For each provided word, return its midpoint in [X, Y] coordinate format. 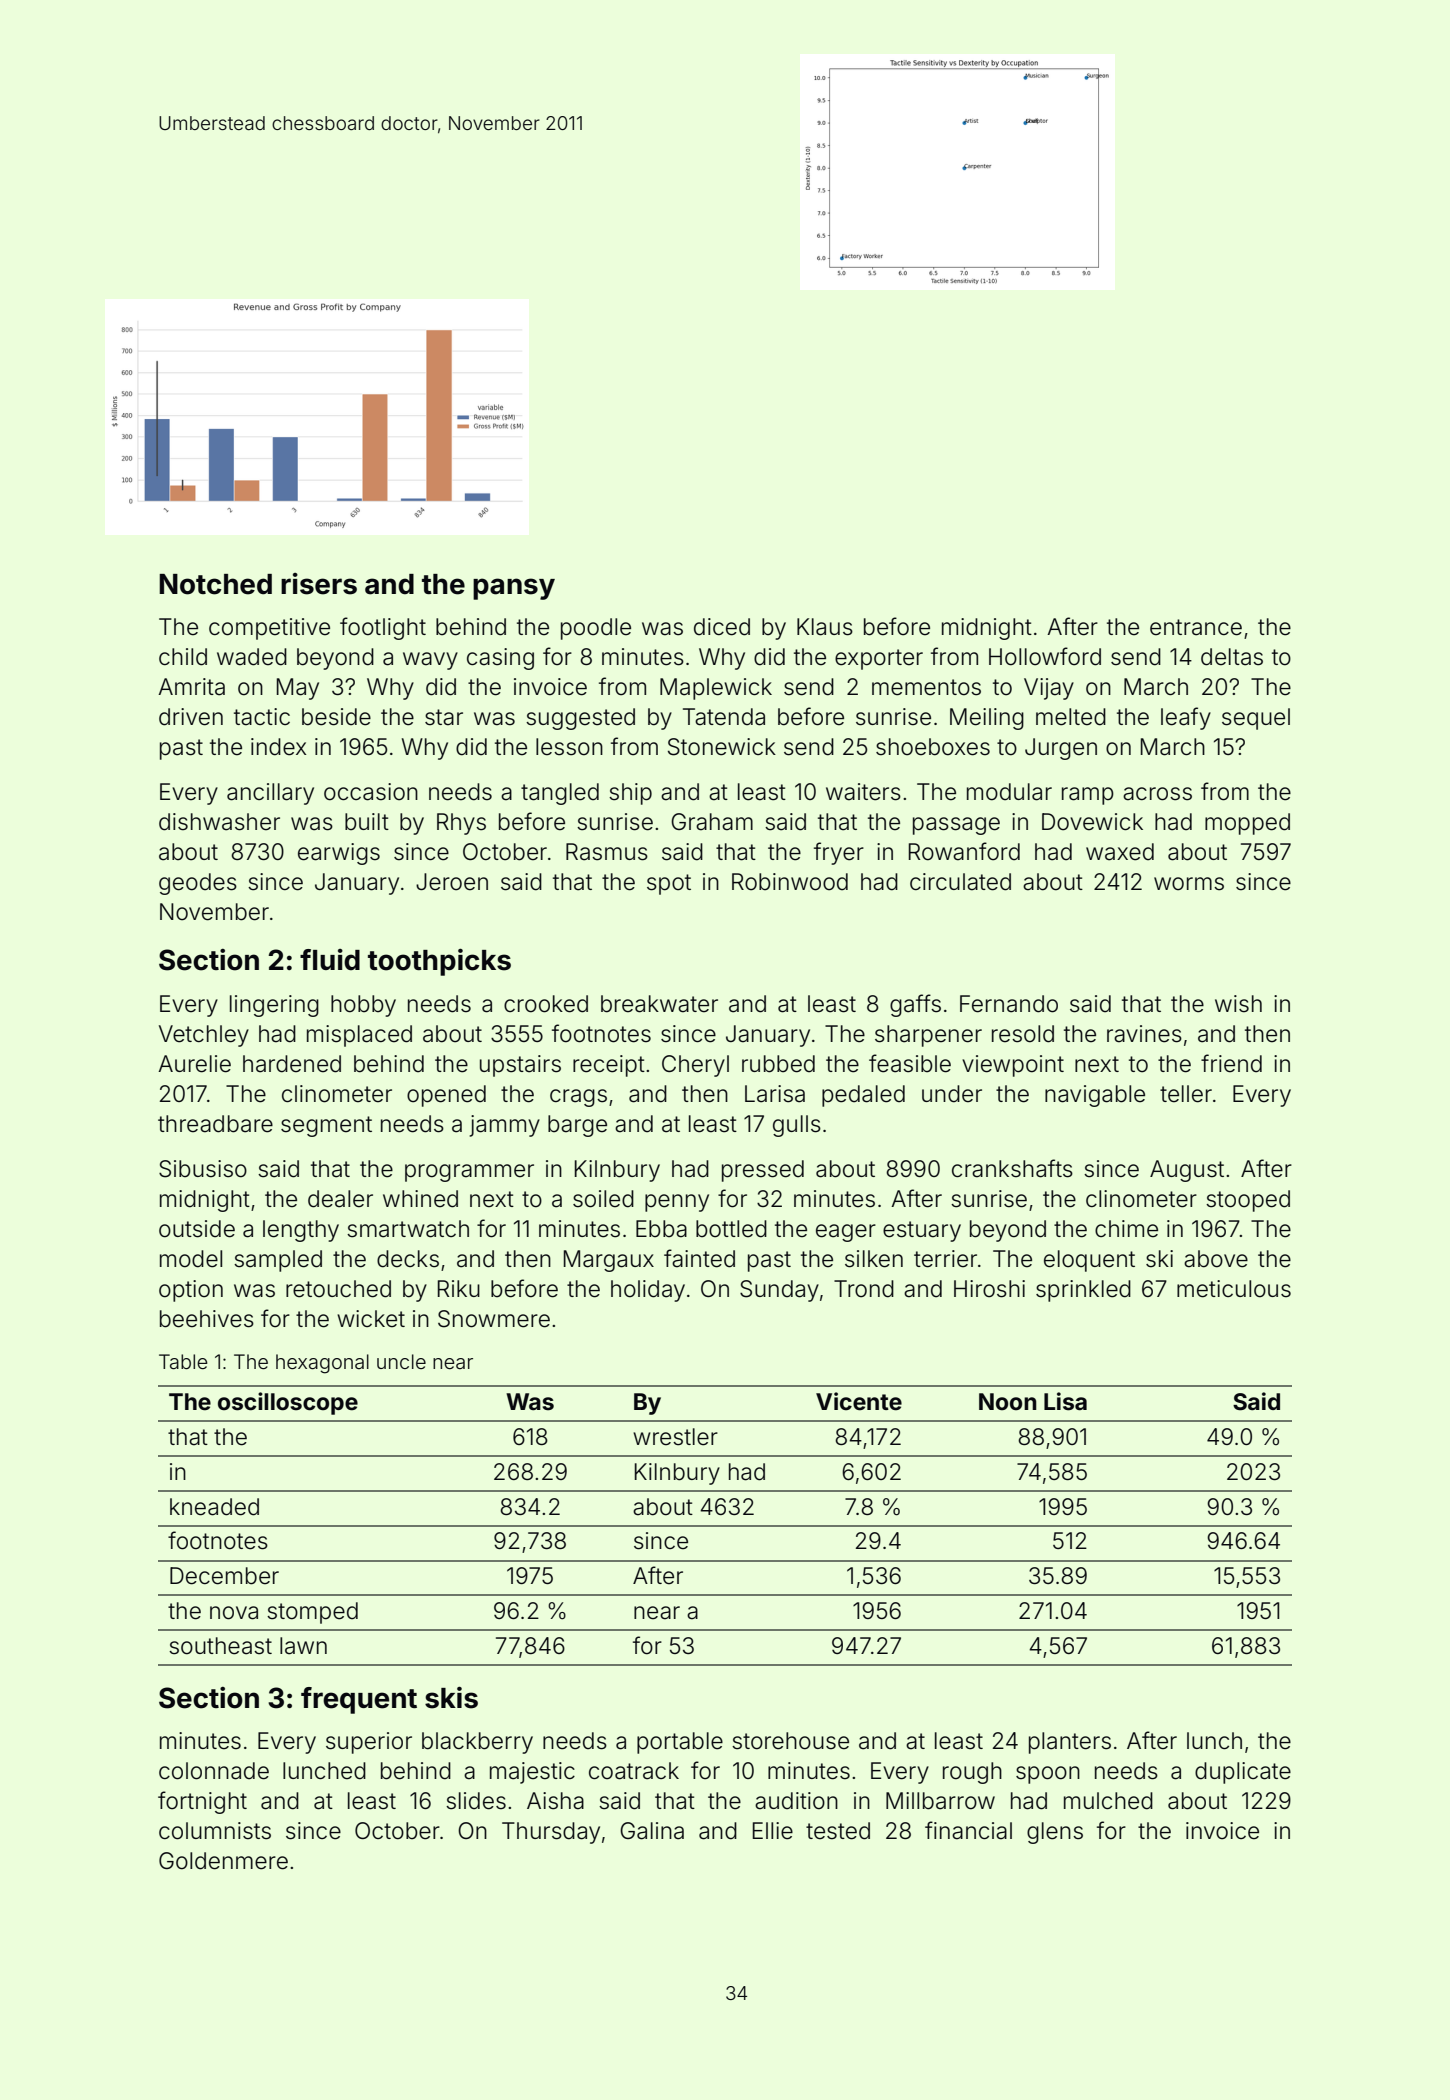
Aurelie [194, 1064]
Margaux [609, 1261]
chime [1126, 1229]
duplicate [1243, 1773]
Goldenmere [223, 1861]
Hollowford [1045, 656]
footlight [383, 628]
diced [722, 627]
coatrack [634, 1771]
